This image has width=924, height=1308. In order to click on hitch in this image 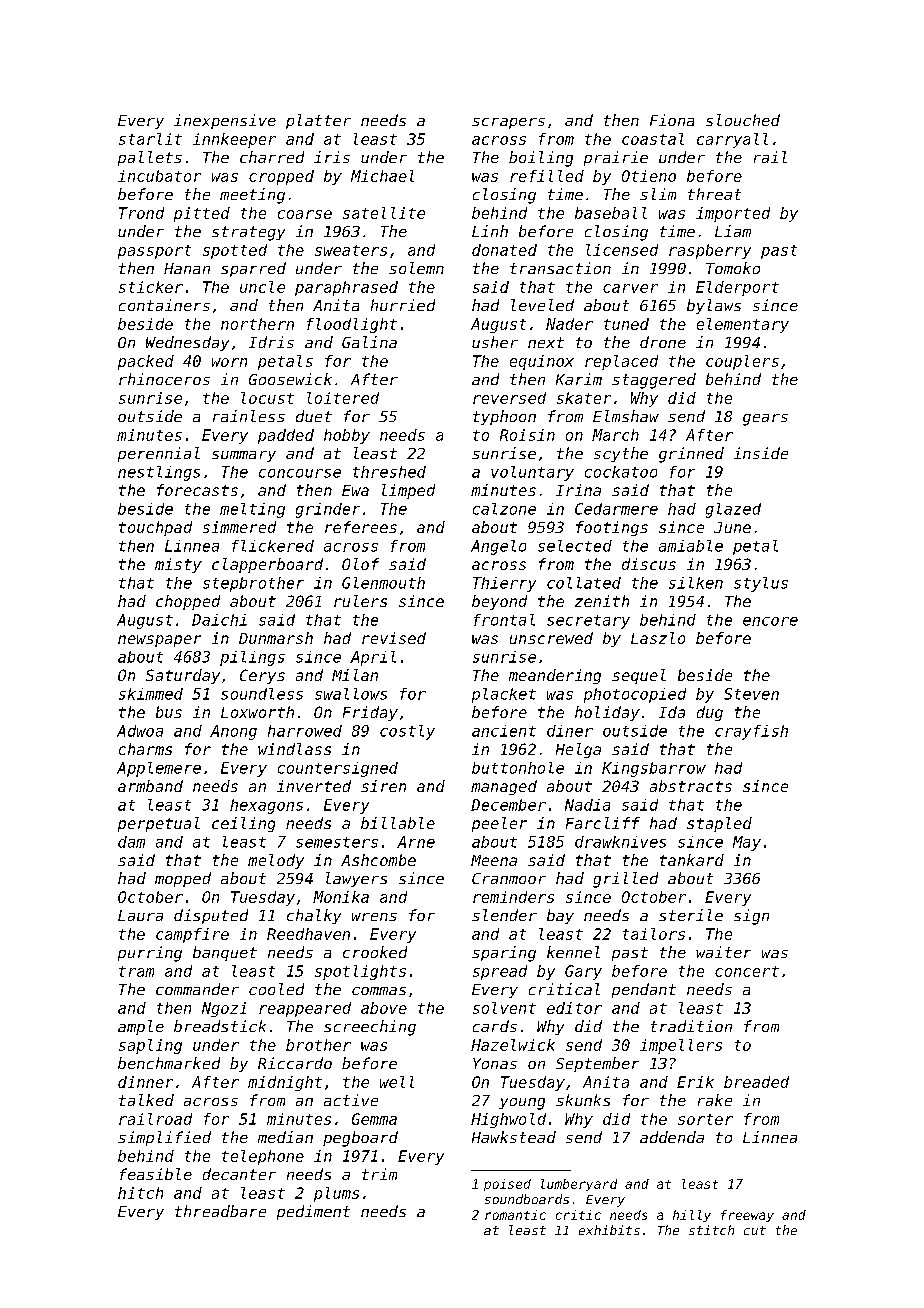, I will do `click(140, 1193)`.
